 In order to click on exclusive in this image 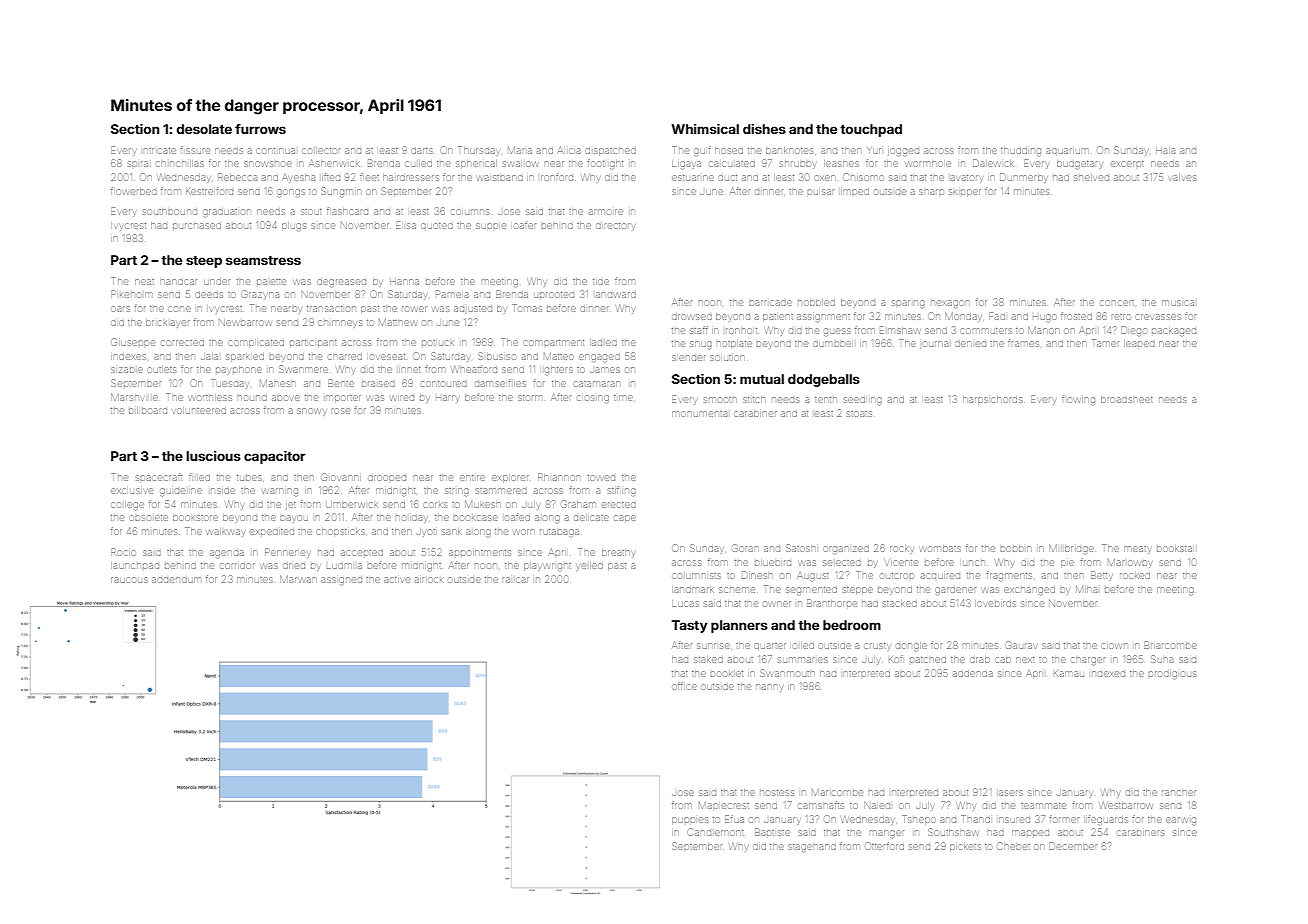, I will do `click(132, 491)`.
